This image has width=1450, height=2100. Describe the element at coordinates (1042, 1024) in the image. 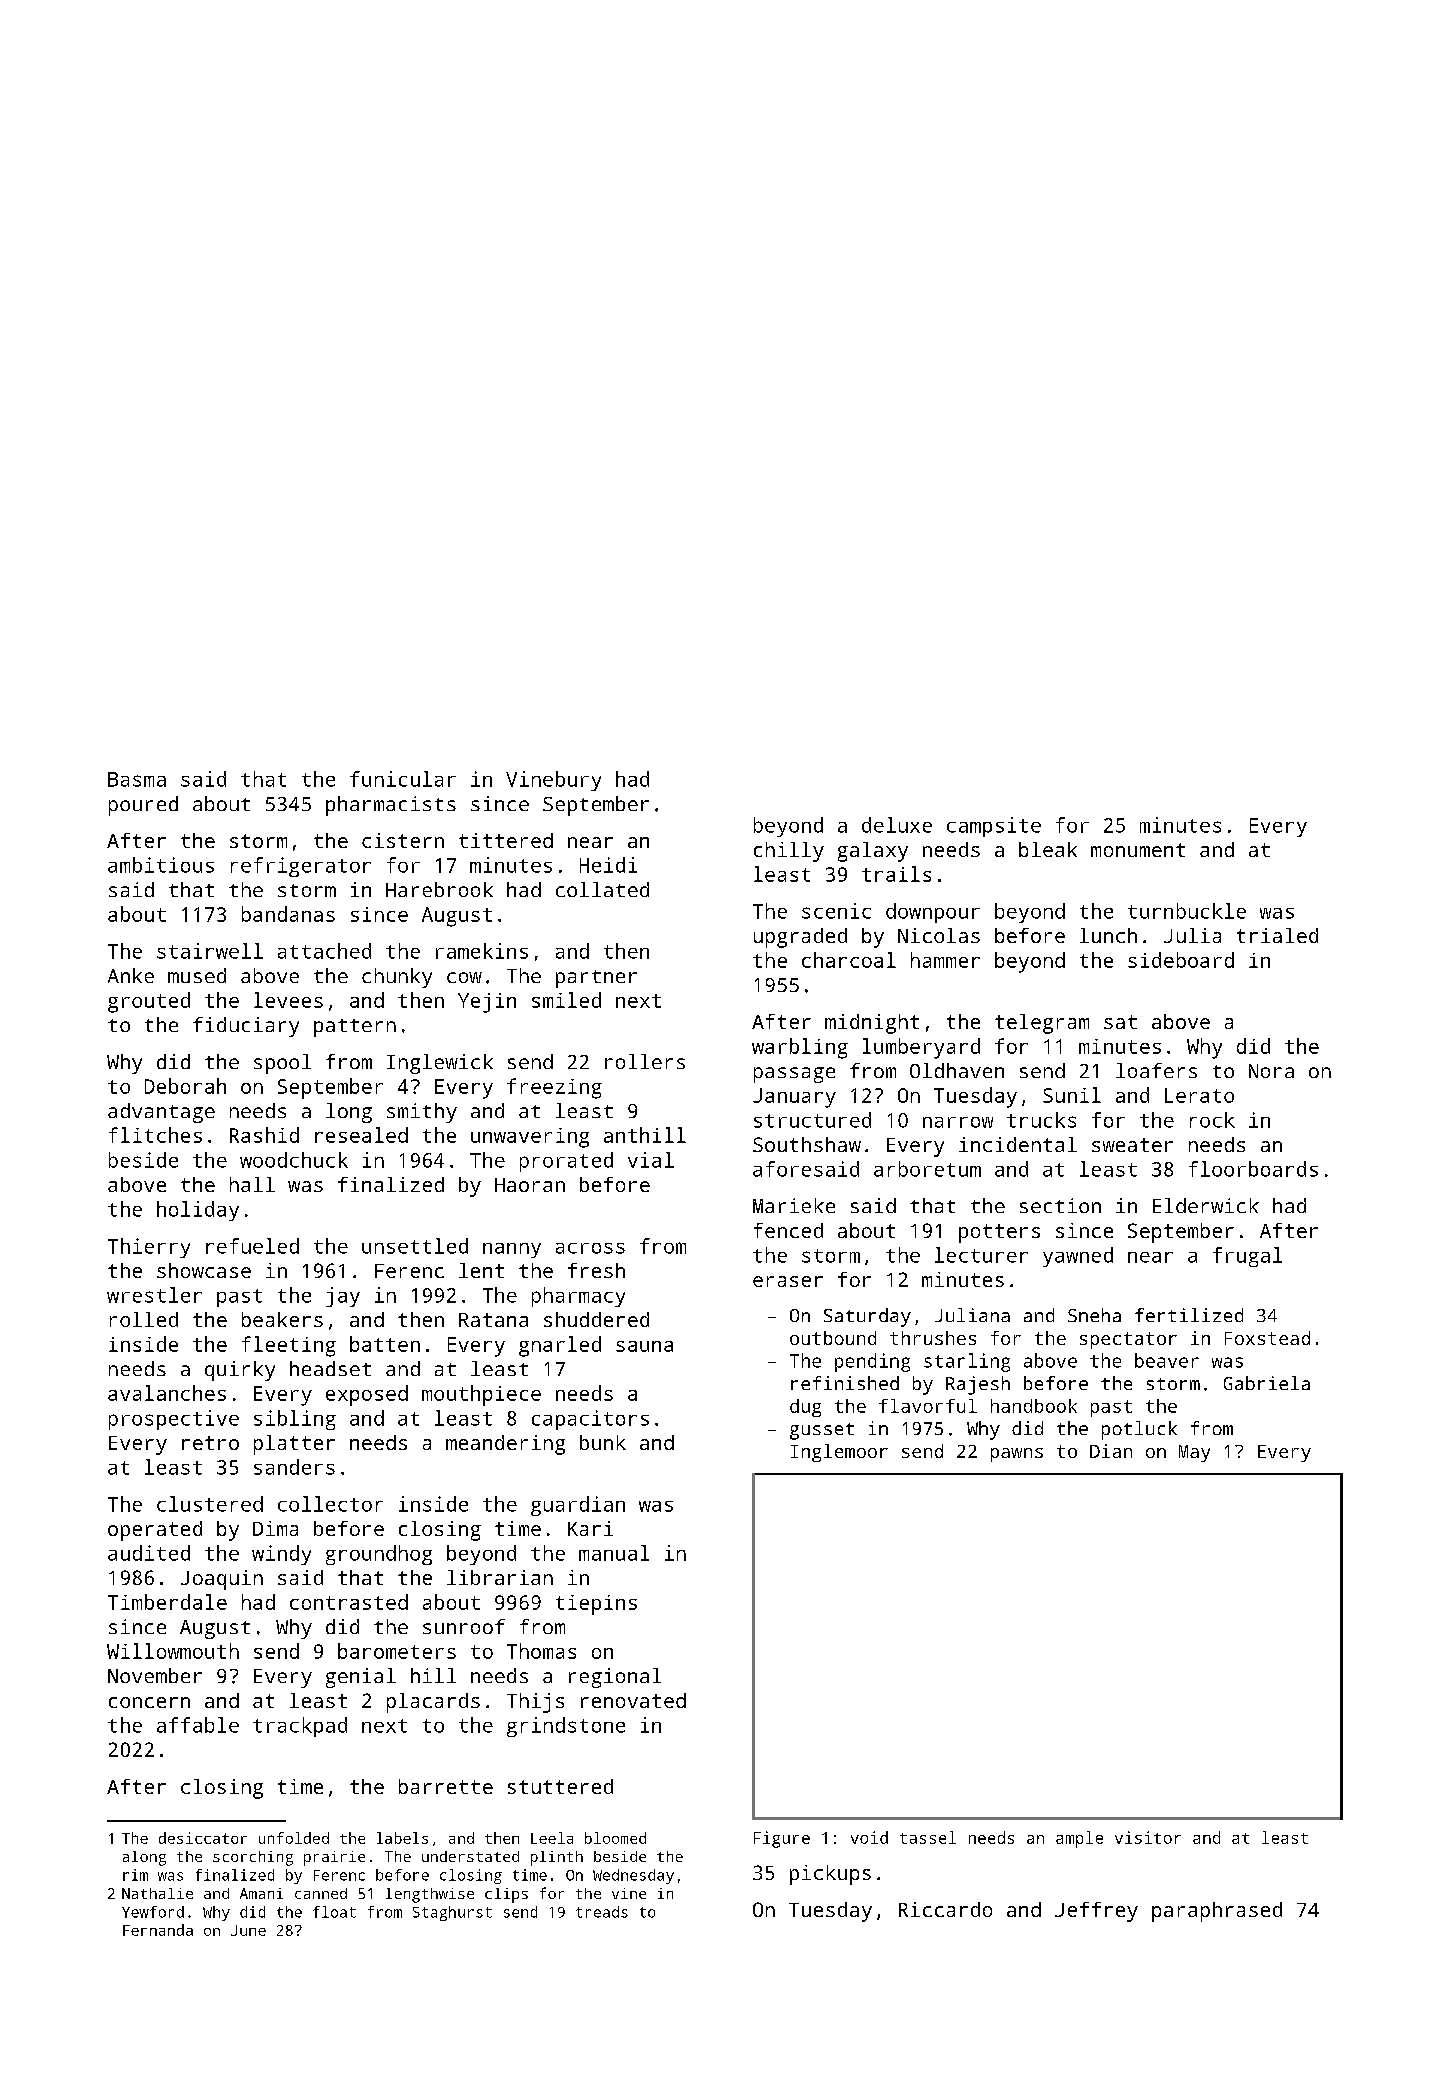

I see `telegram` at that location.
